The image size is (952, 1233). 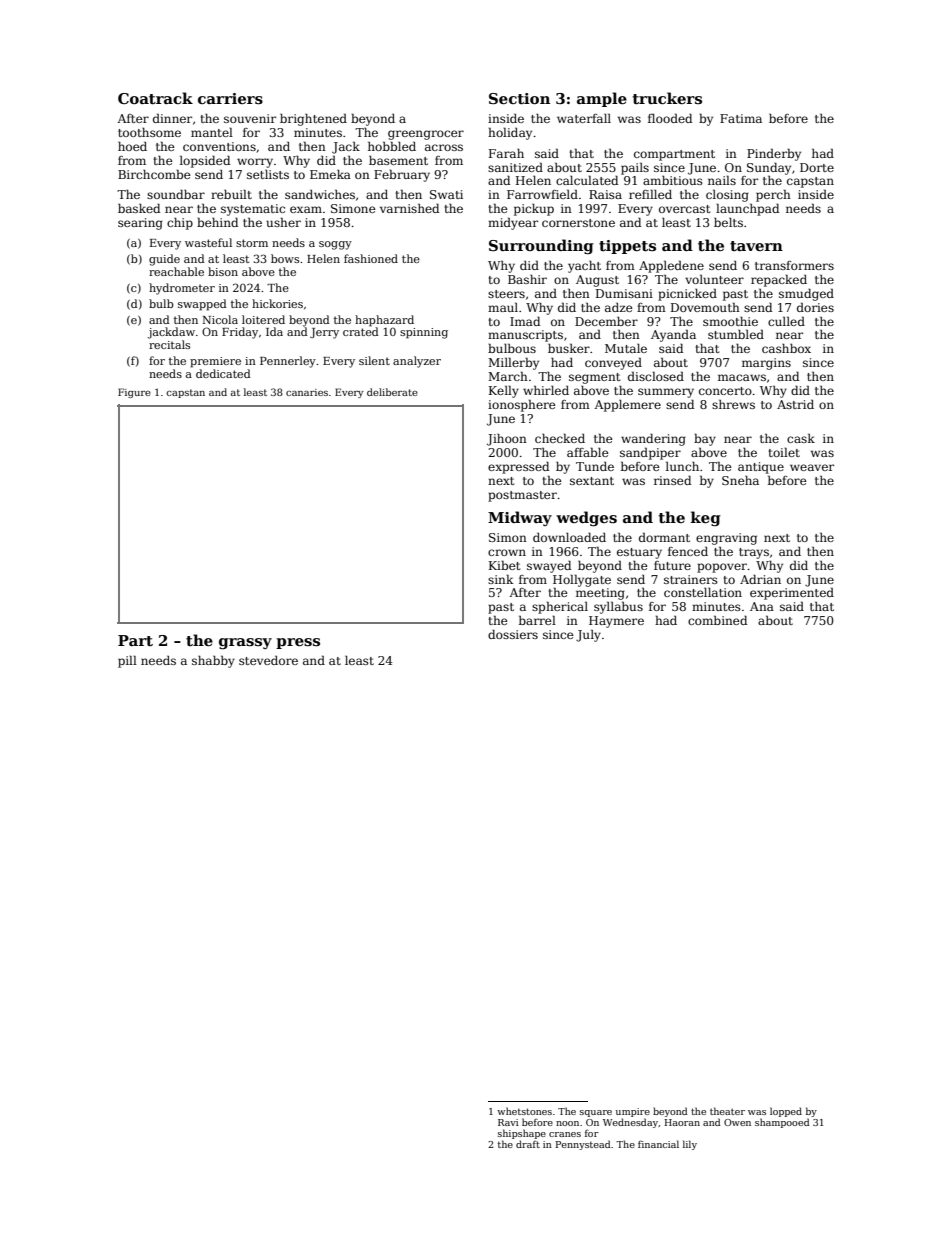 What do you see at coordinates (727, 1111) in the screenshot?
I see `theater` at bounding box center [727, 1111].
